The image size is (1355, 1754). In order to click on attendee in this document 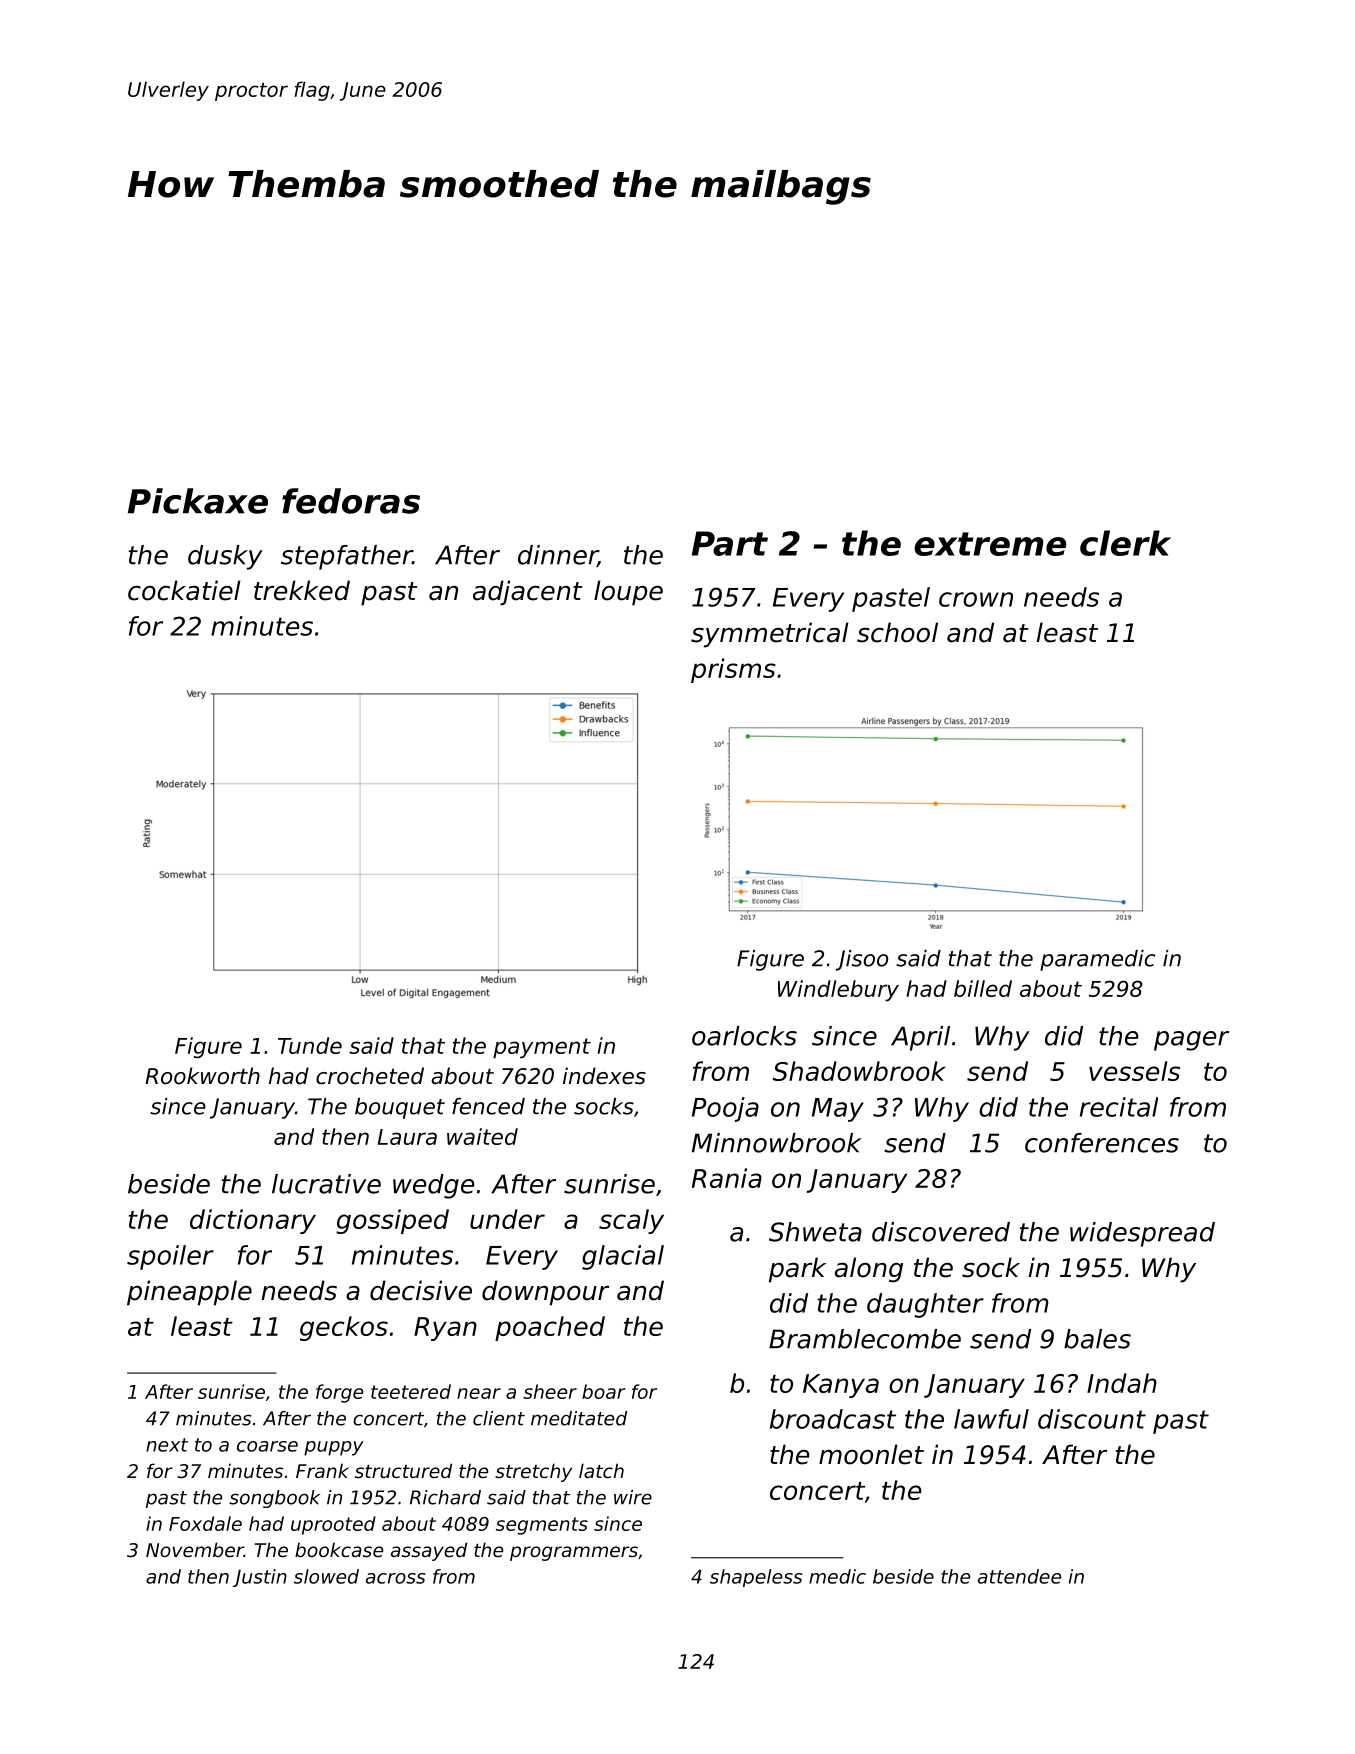, I will do `click(1019, 1576)`.
